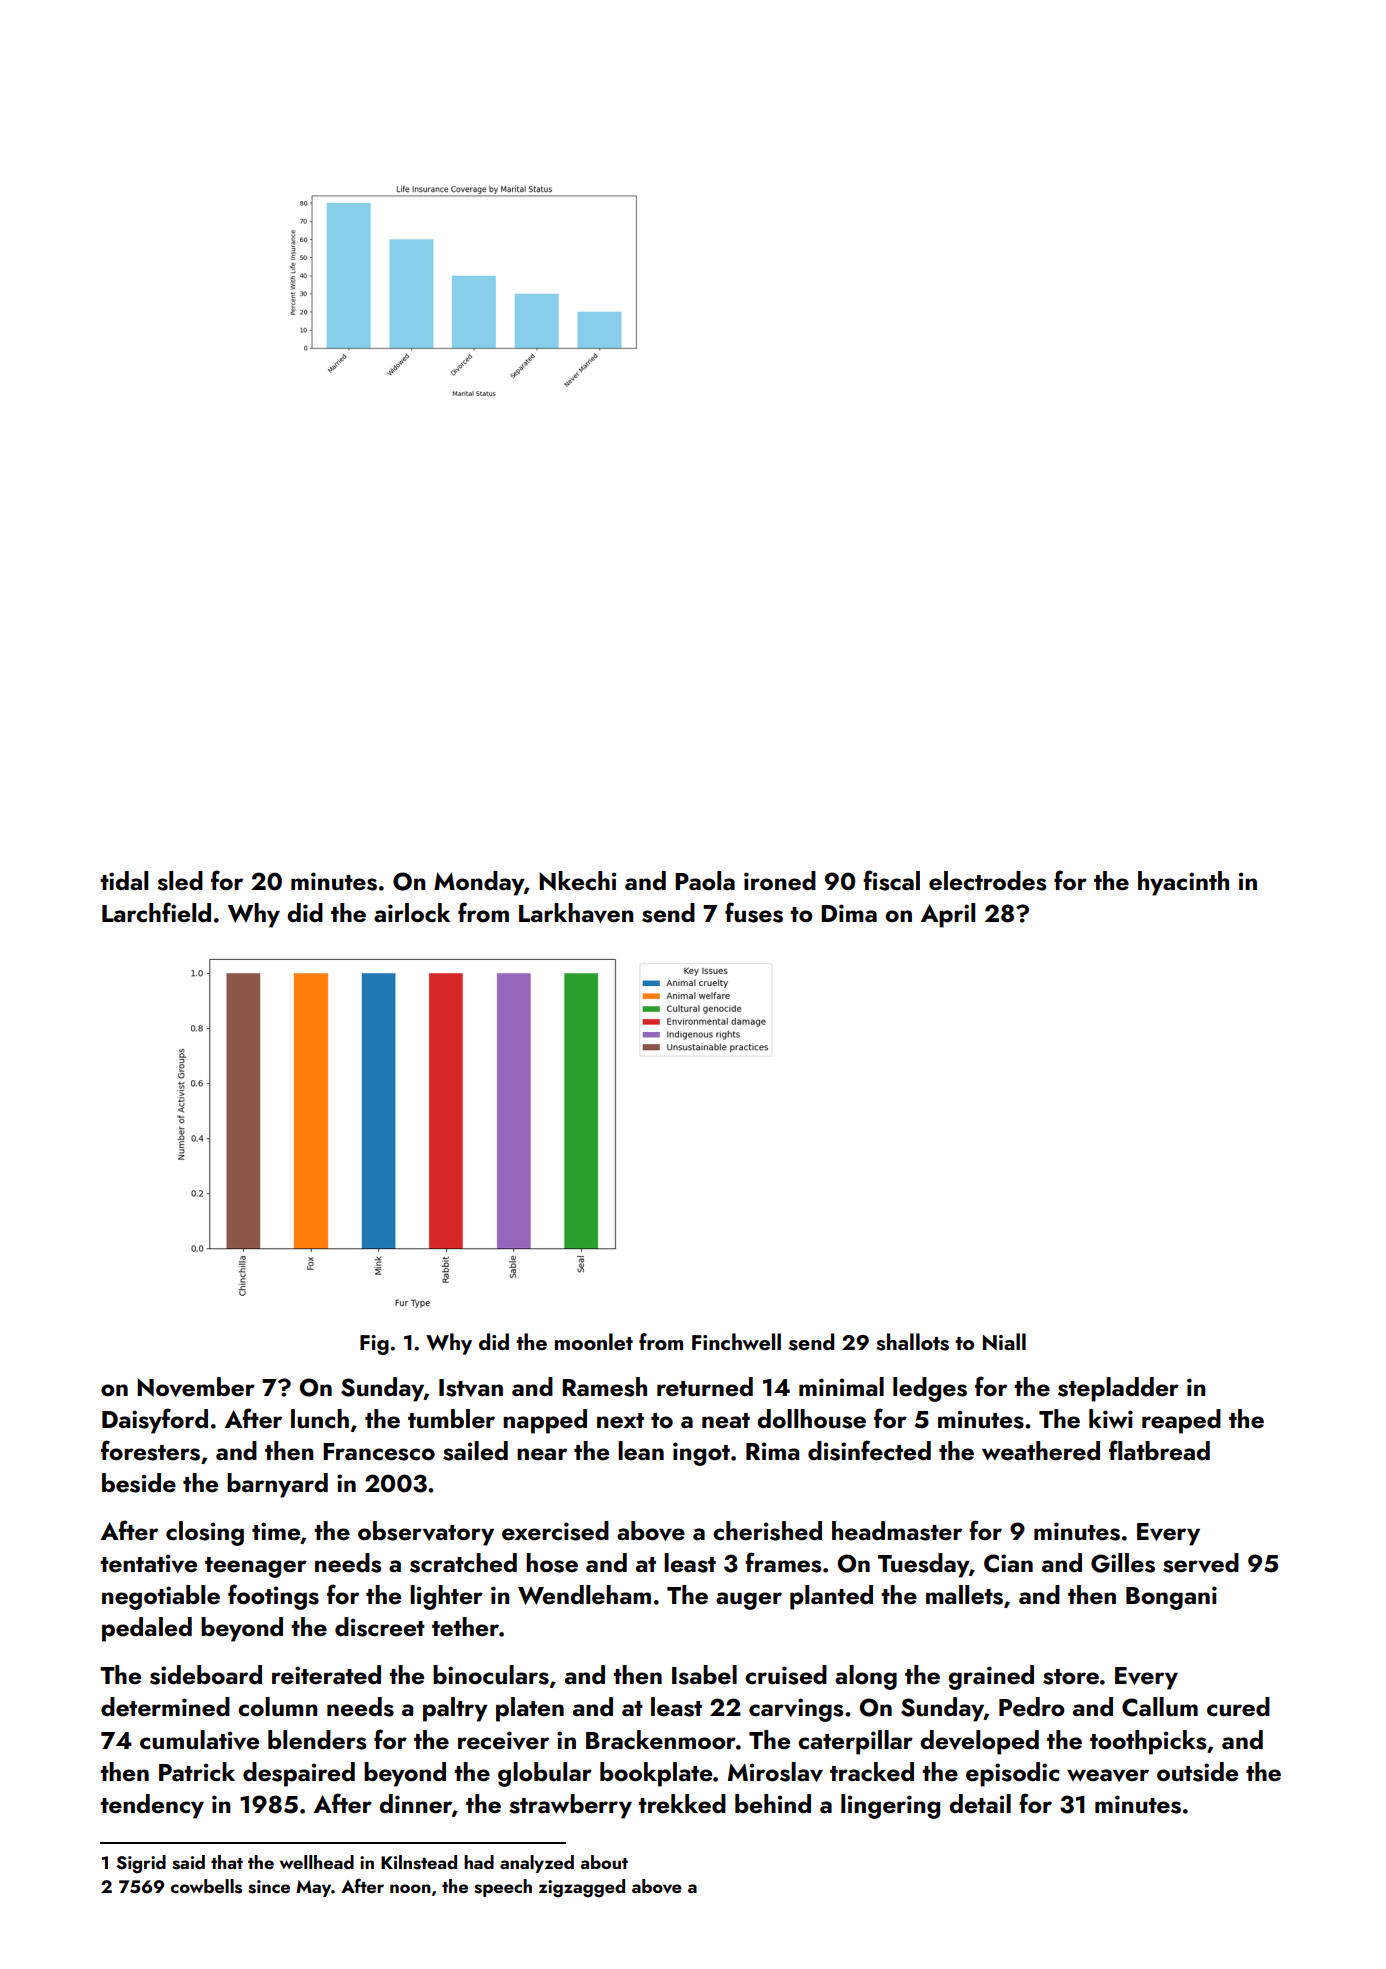 The height and width of the page is (1969, 1386). I want to click on about, so click(604, 1862).
